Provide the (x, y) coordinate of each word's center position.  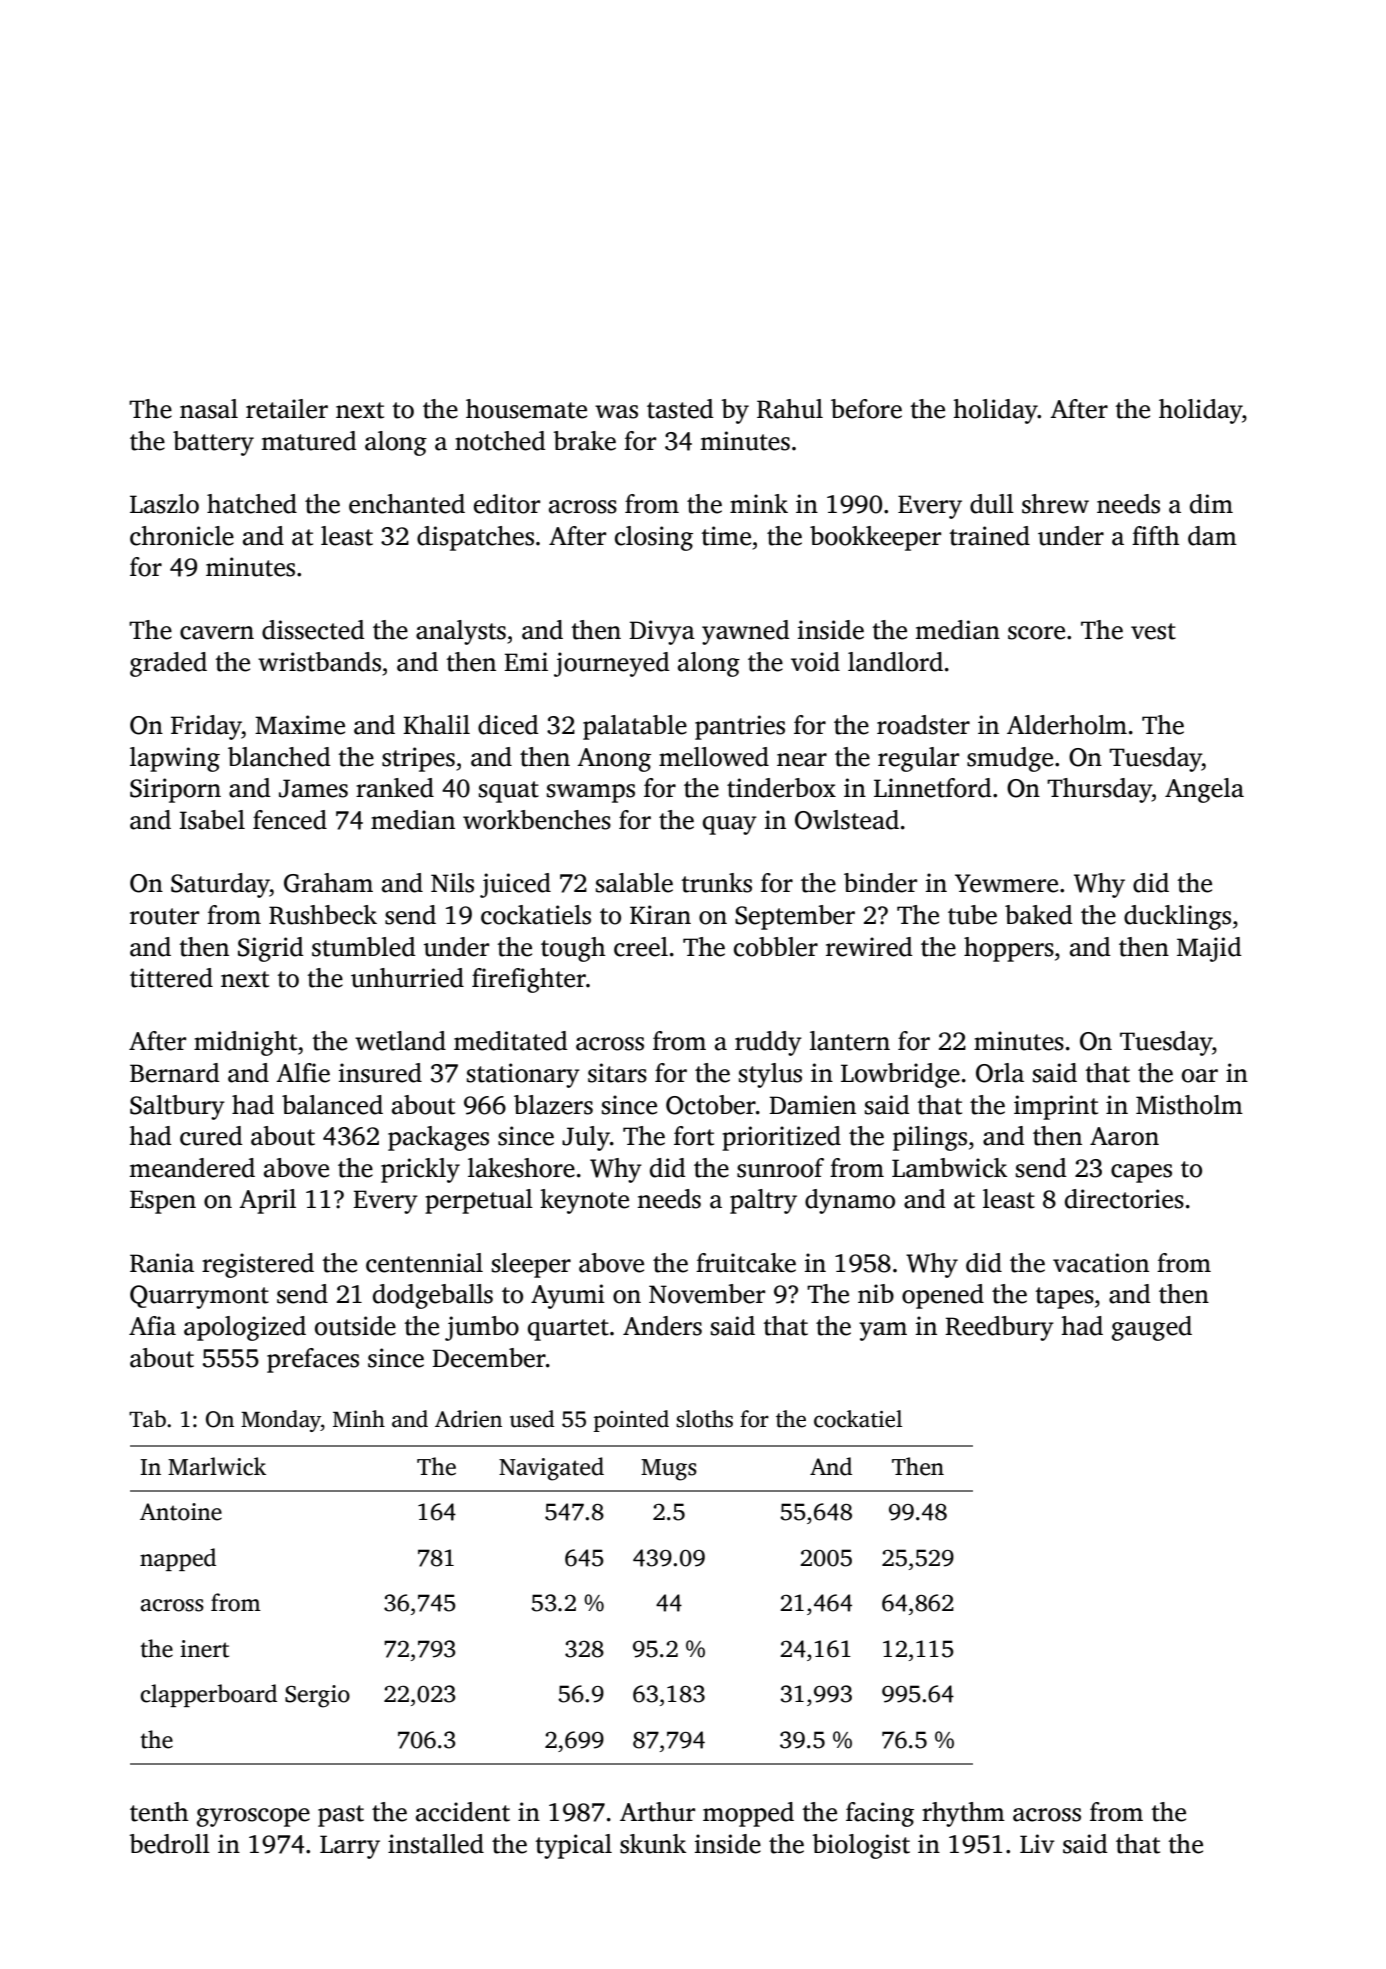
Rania (162, 1263)
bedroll (169, 1844)
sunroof (780, 1168)
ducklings (1177, 917)
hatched (252, 504)
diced (508, 725)
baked (1039, 915)
